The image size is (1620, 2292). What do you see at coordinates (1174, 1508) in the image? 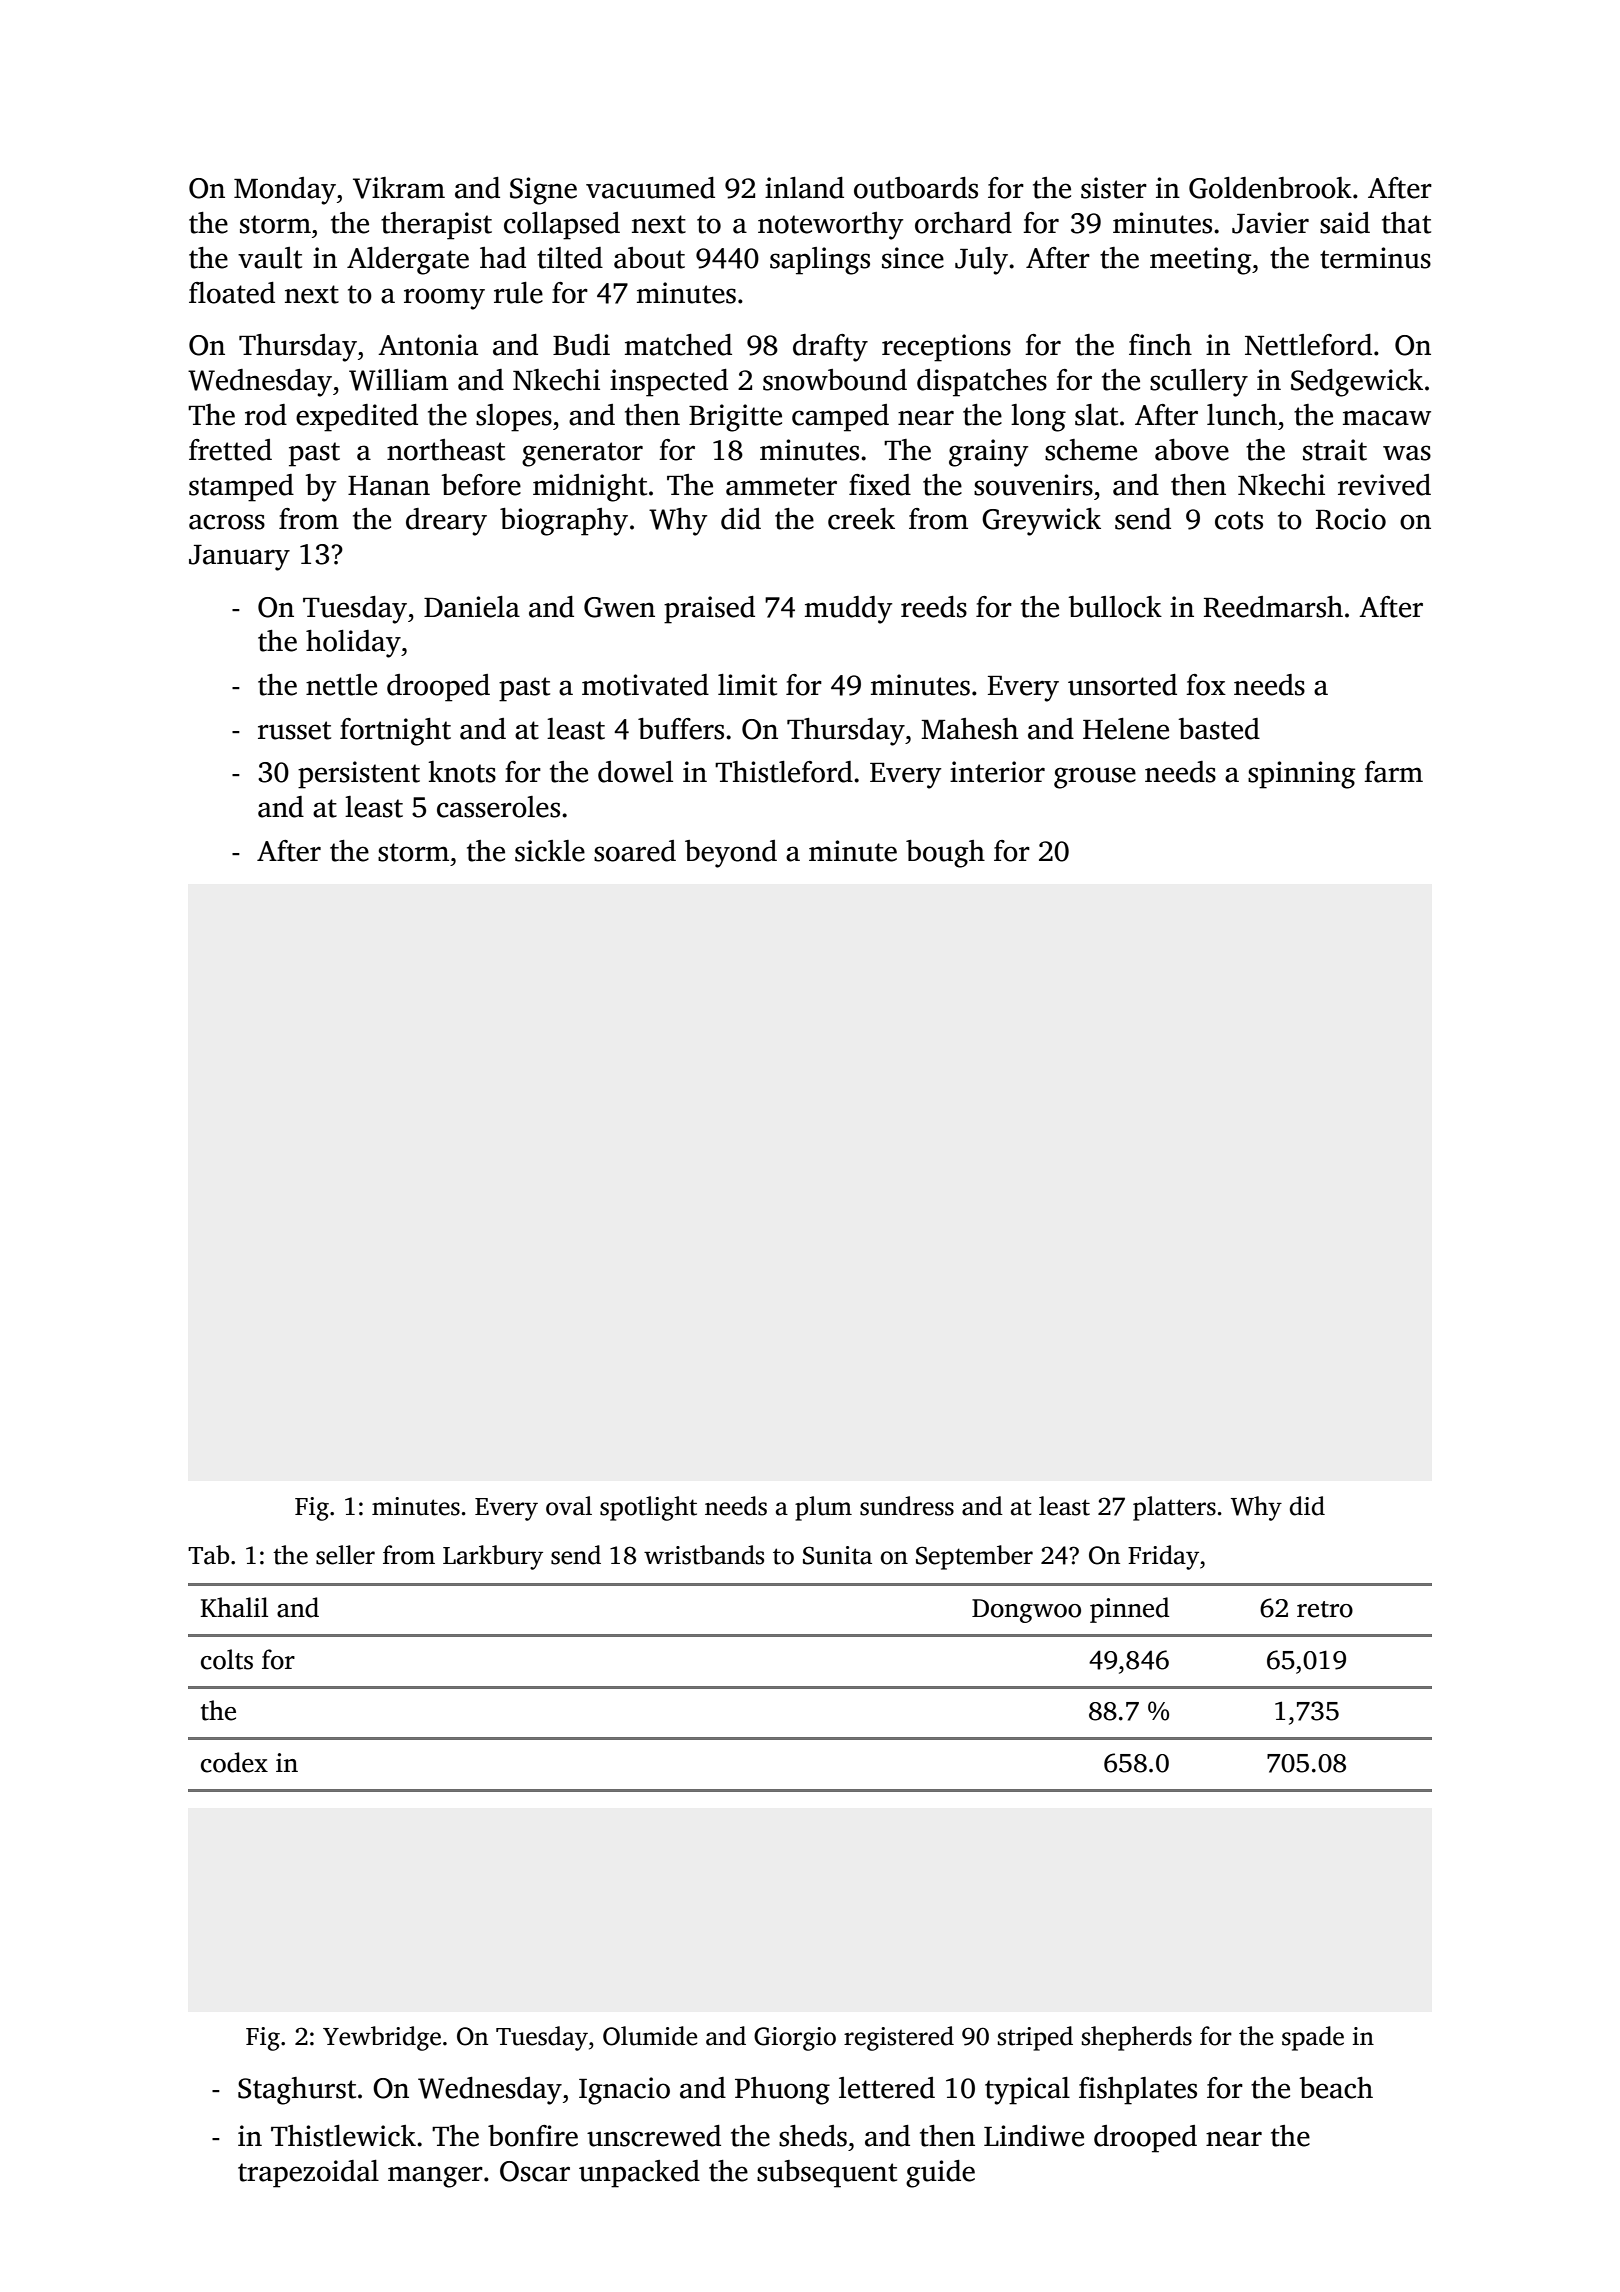
I see `platters` at bounding box center [1174, 1508].
